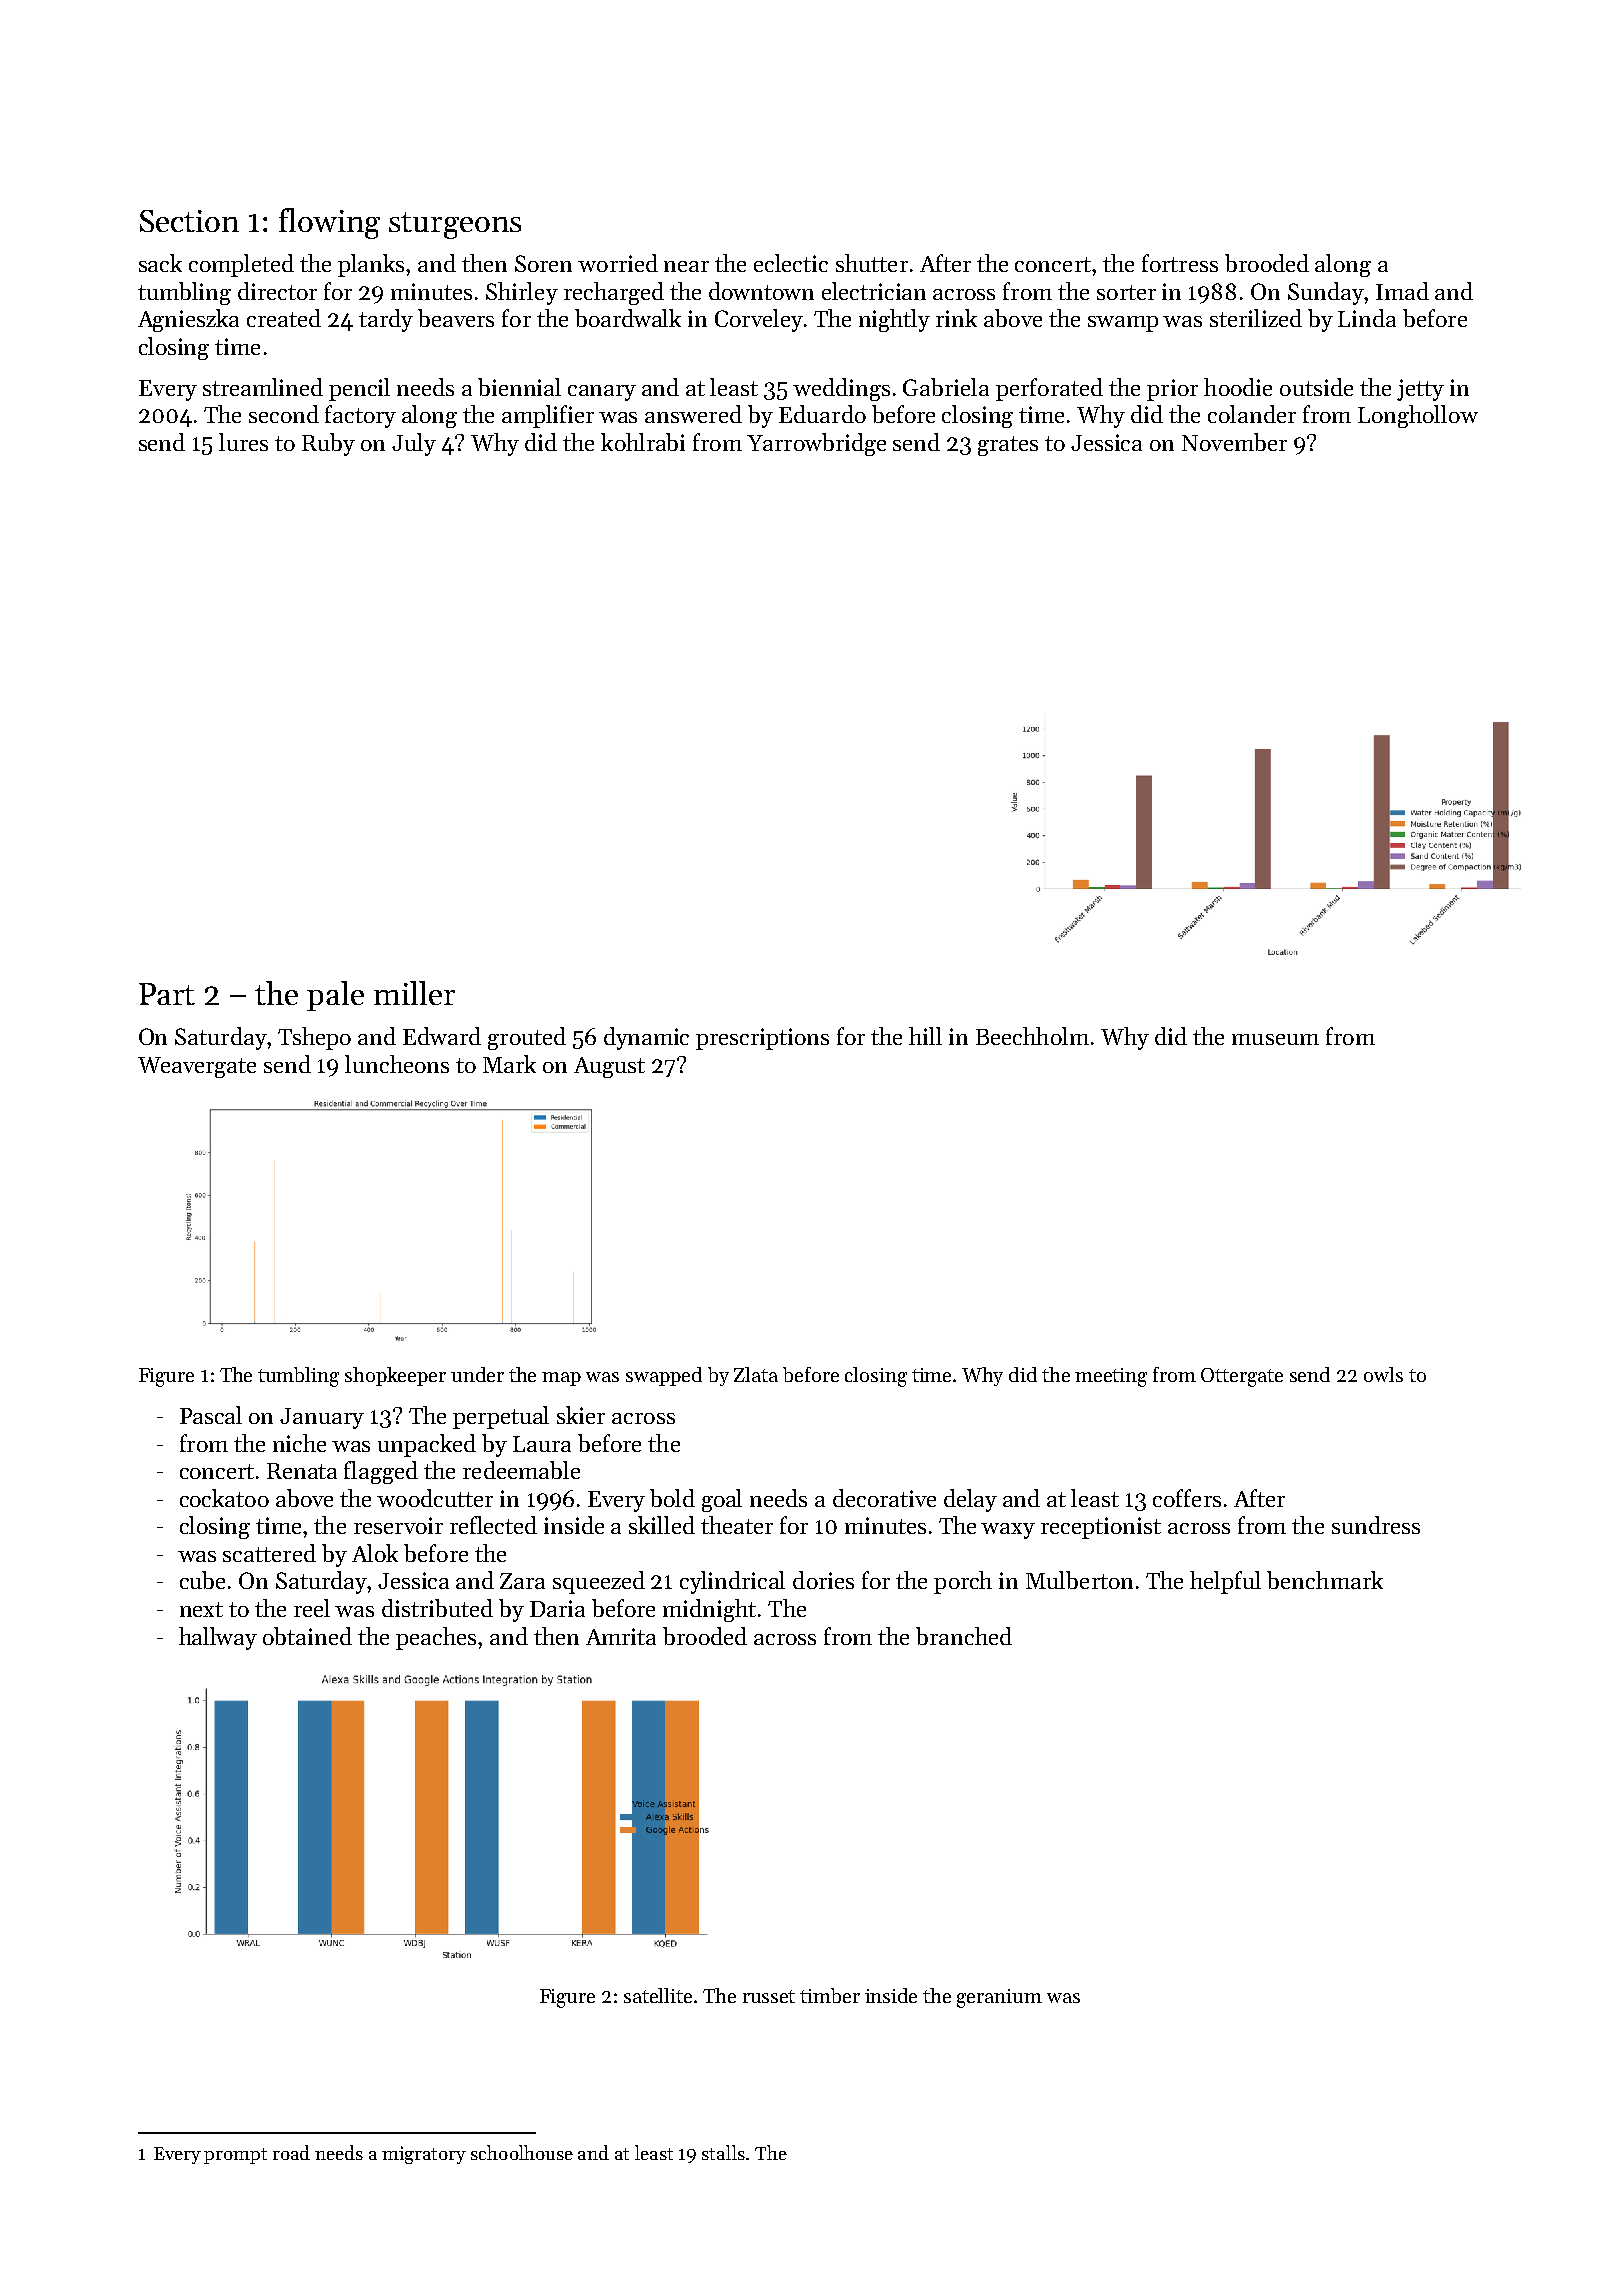 The height and width of the document is (2292, 1620). What do you see at coordinates (235, 2156) in the document?
I see `prompt` at bounding box center [235, 2156].
